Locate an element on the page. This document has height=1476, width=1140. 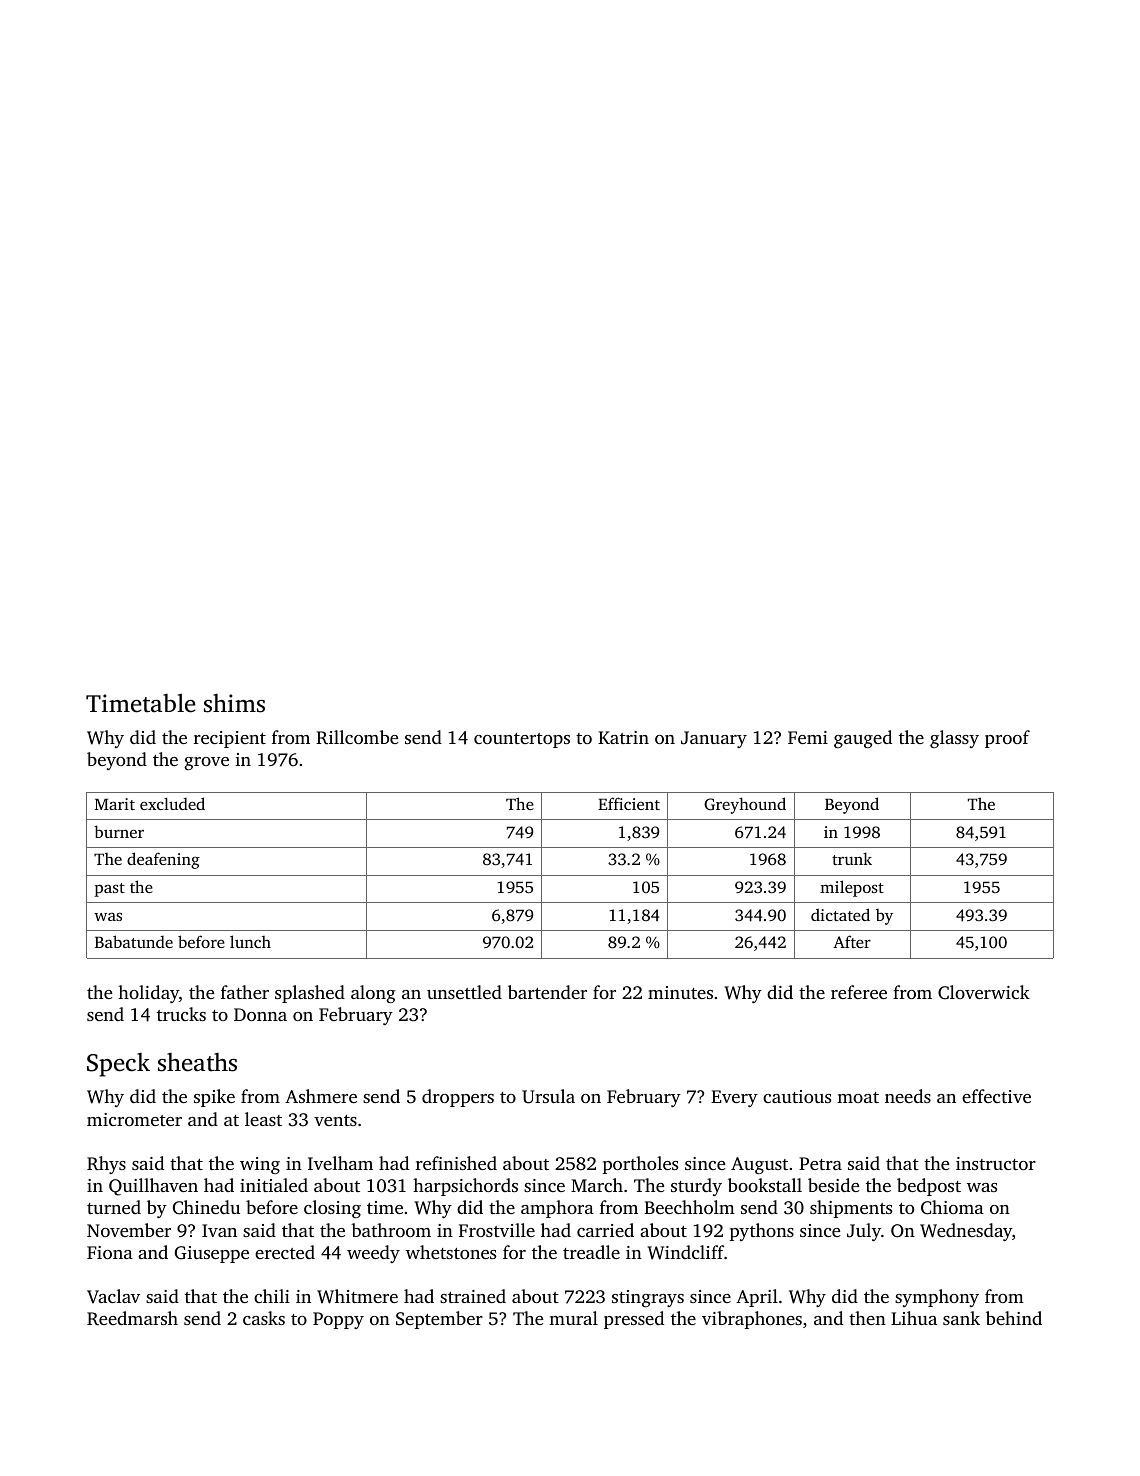
micrometer is located at coordinates (134, 1119).
